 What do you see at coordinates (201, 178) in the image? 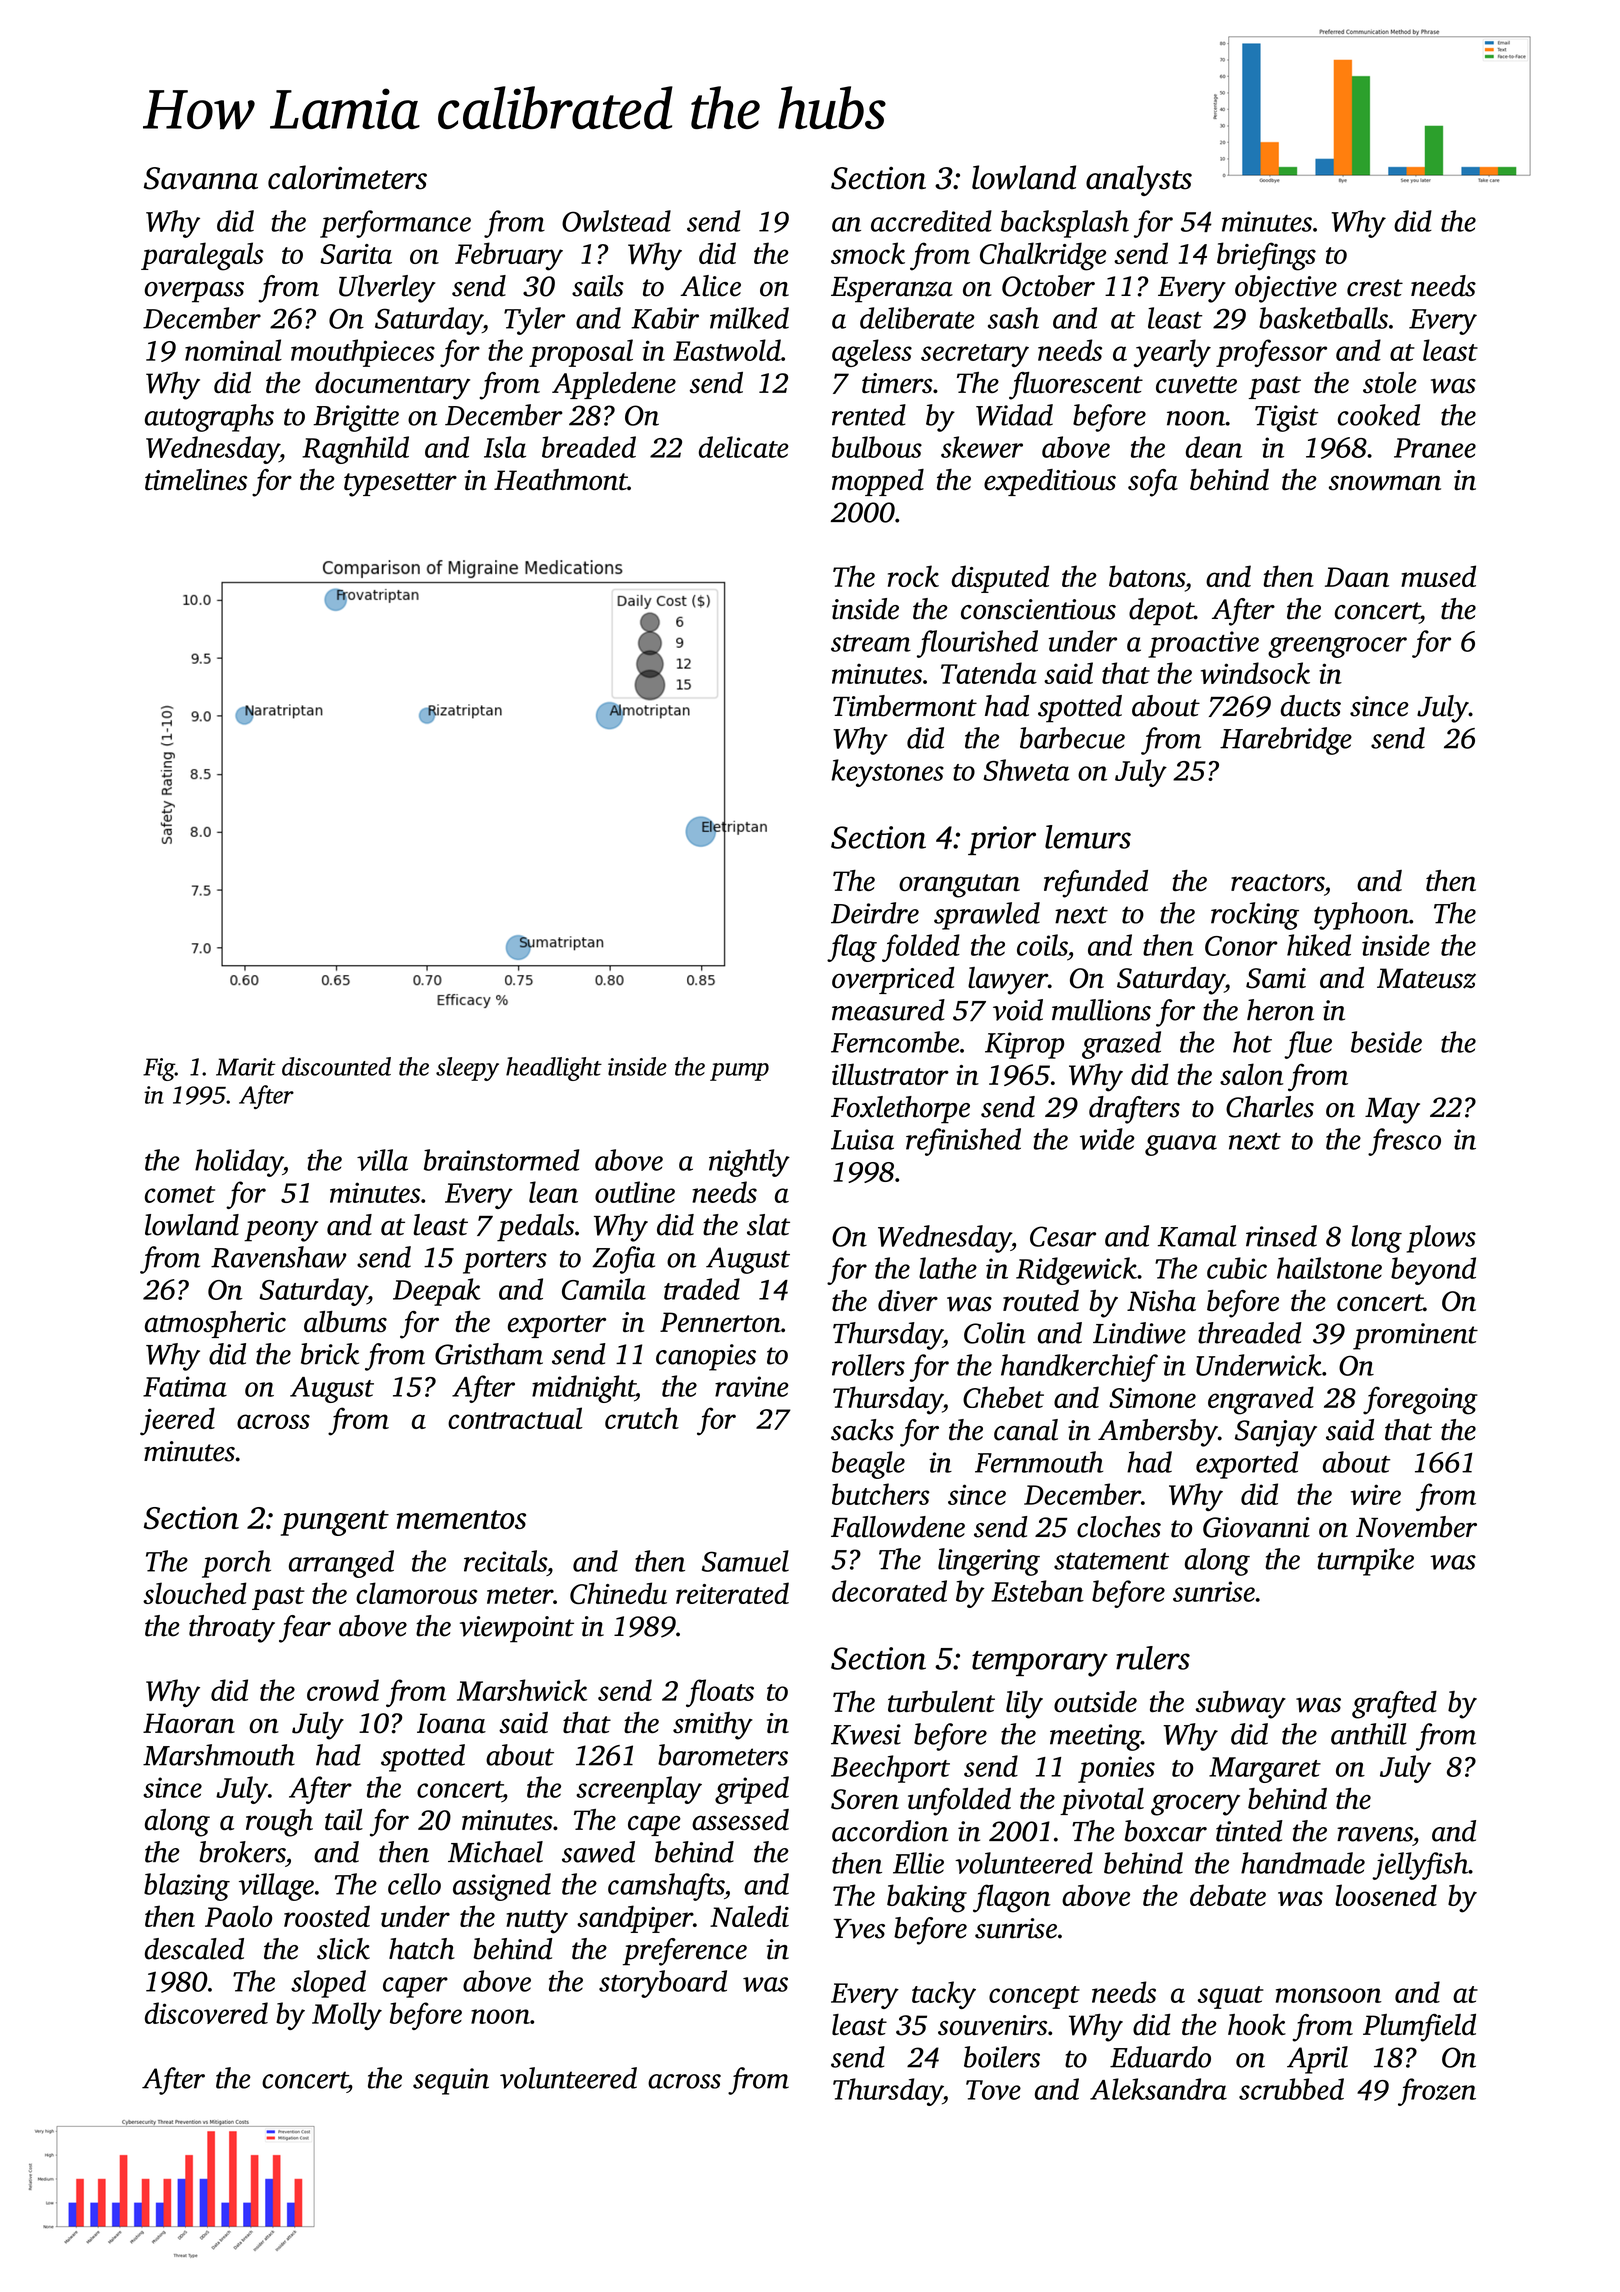
I see `Savanna` at bounding box center [201, 178].
